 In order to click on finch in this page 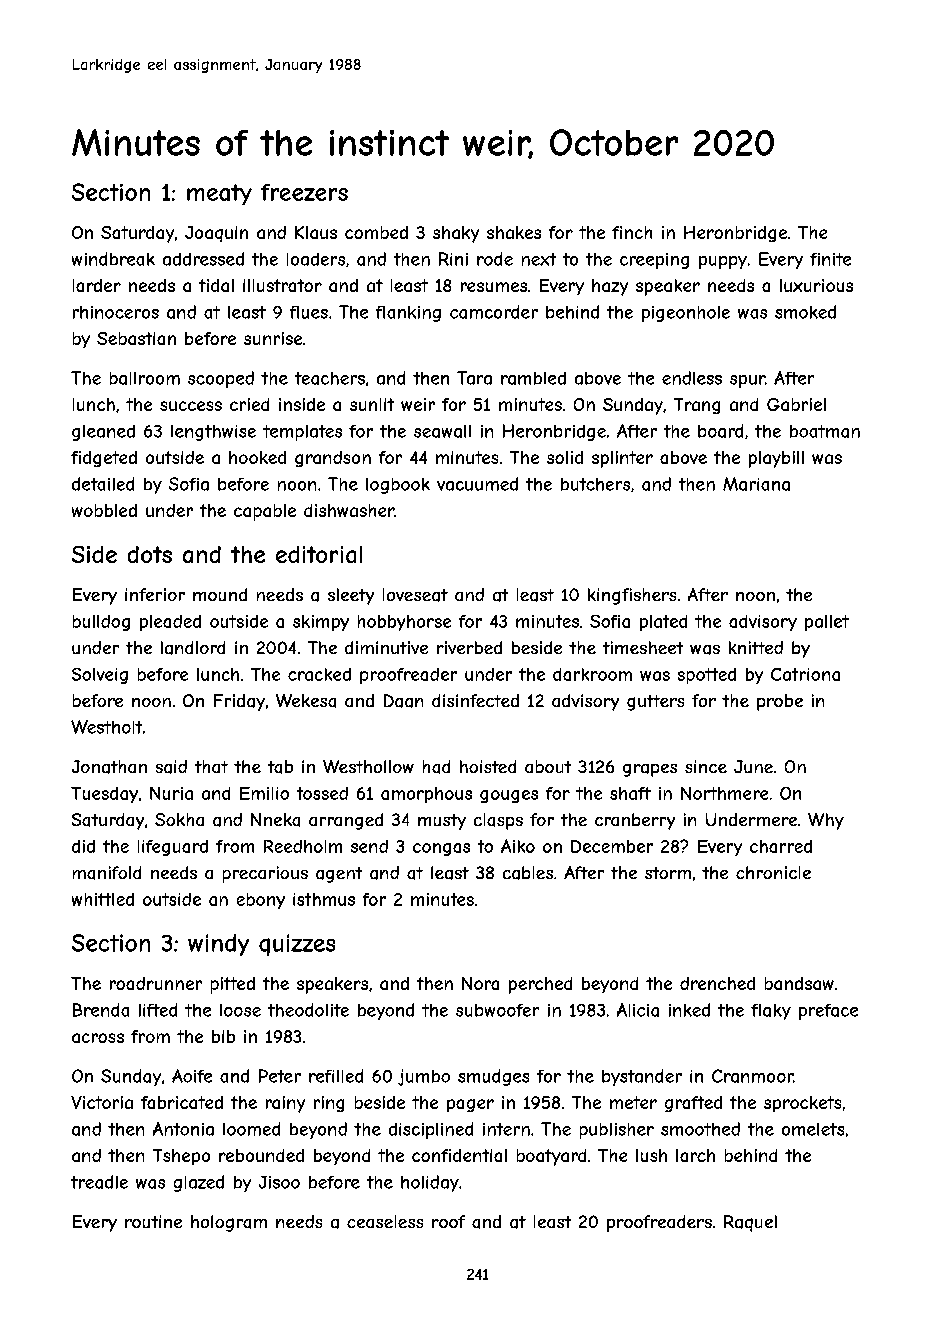, I will do `click(632, 232)`.
